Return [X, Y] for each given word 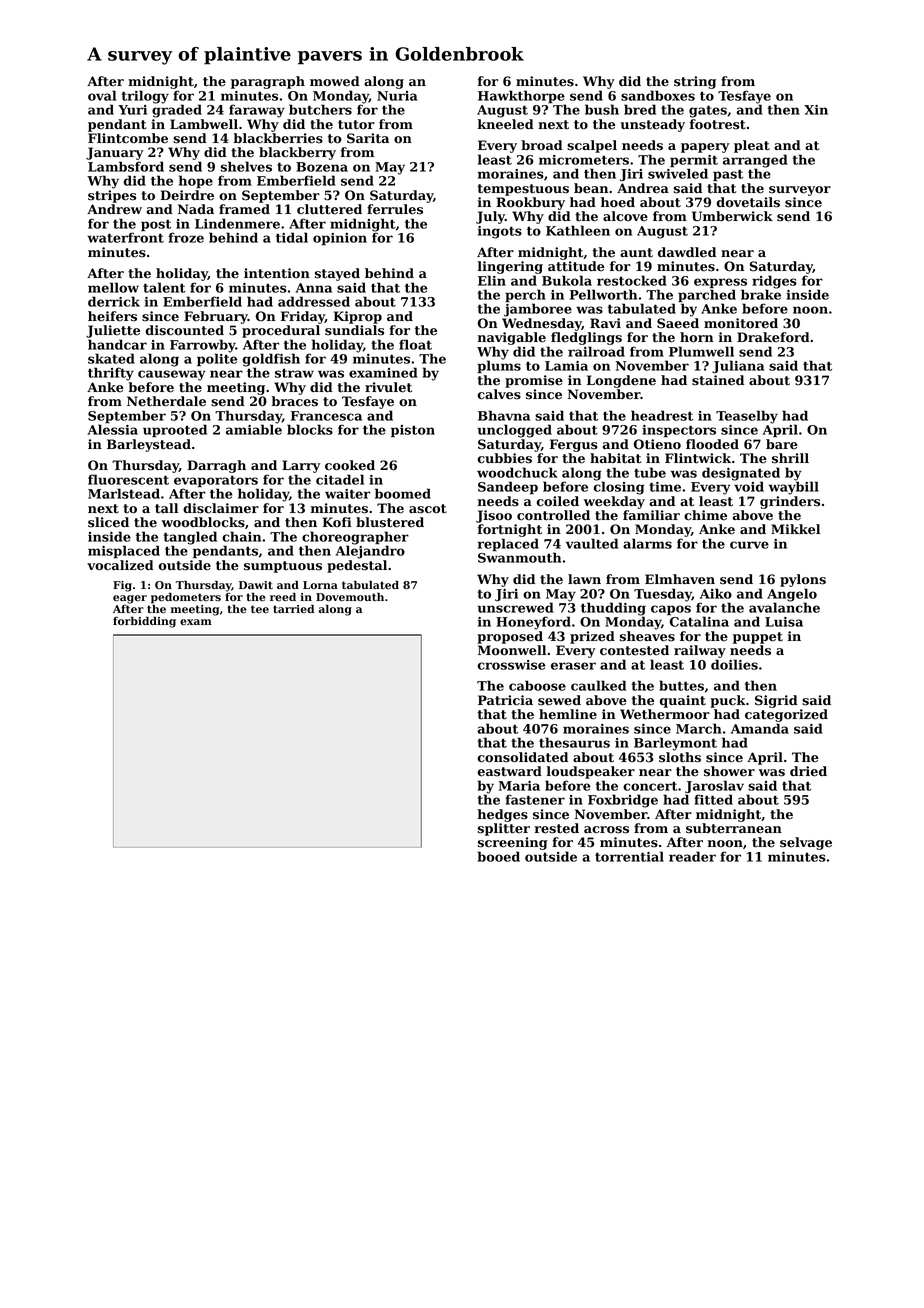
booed [499, 856]
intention [277, 273]
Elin [492, 280]
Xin [816, 110]
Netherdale [166, 401]
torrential [629, 856]
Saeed [678, 323]
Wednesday [542, 324]
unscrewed [516, 607]
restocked [632, 280]
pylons [803, 580]
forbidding [144, 622]
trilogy [145, 97]
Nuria [397, 96]
